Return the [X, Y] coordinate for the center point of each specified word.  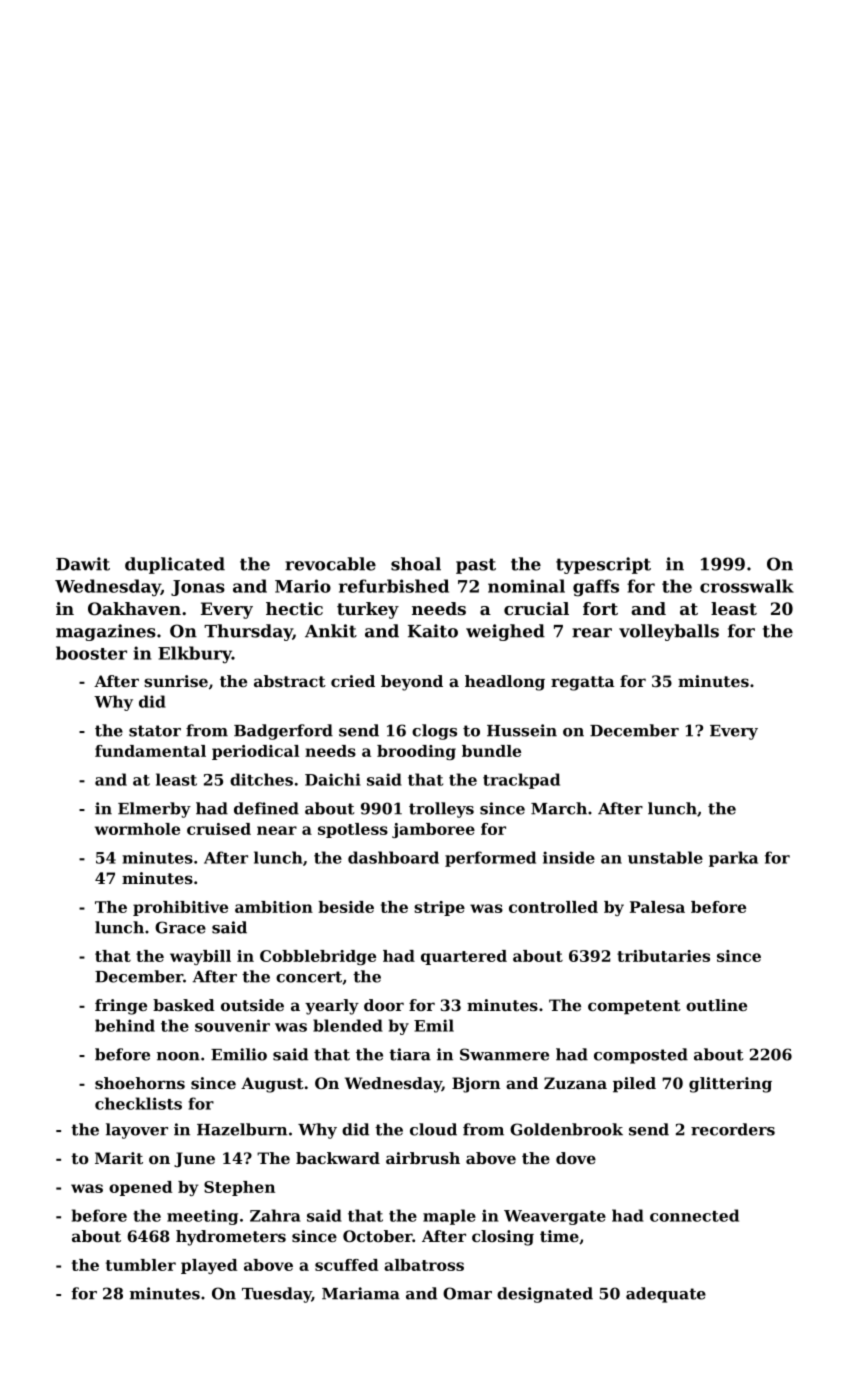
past [476, 566]
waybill [200, 957]
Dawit [83, 564]
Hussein [522, 730]
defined [266, 808]
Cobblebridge [318, 957]
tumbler [141, 1265]
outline [716, 1005]
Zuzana [575, 1083]
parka [733, 859]
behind [125, 1025]
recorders [733, 1129]
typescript [603, 565]
